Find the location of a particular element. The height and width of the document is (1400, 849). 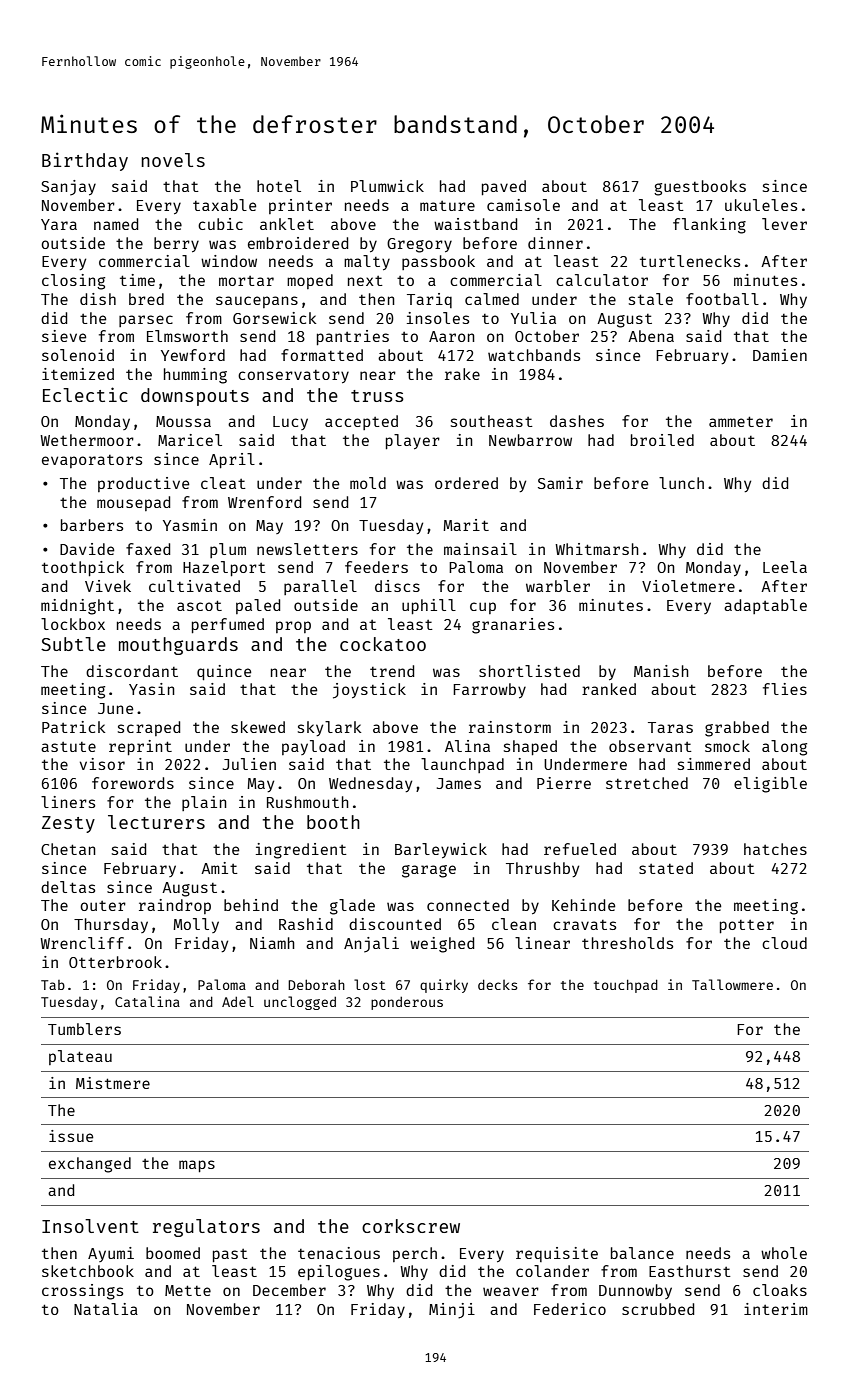

connected is located at coordinates (468, 905).
